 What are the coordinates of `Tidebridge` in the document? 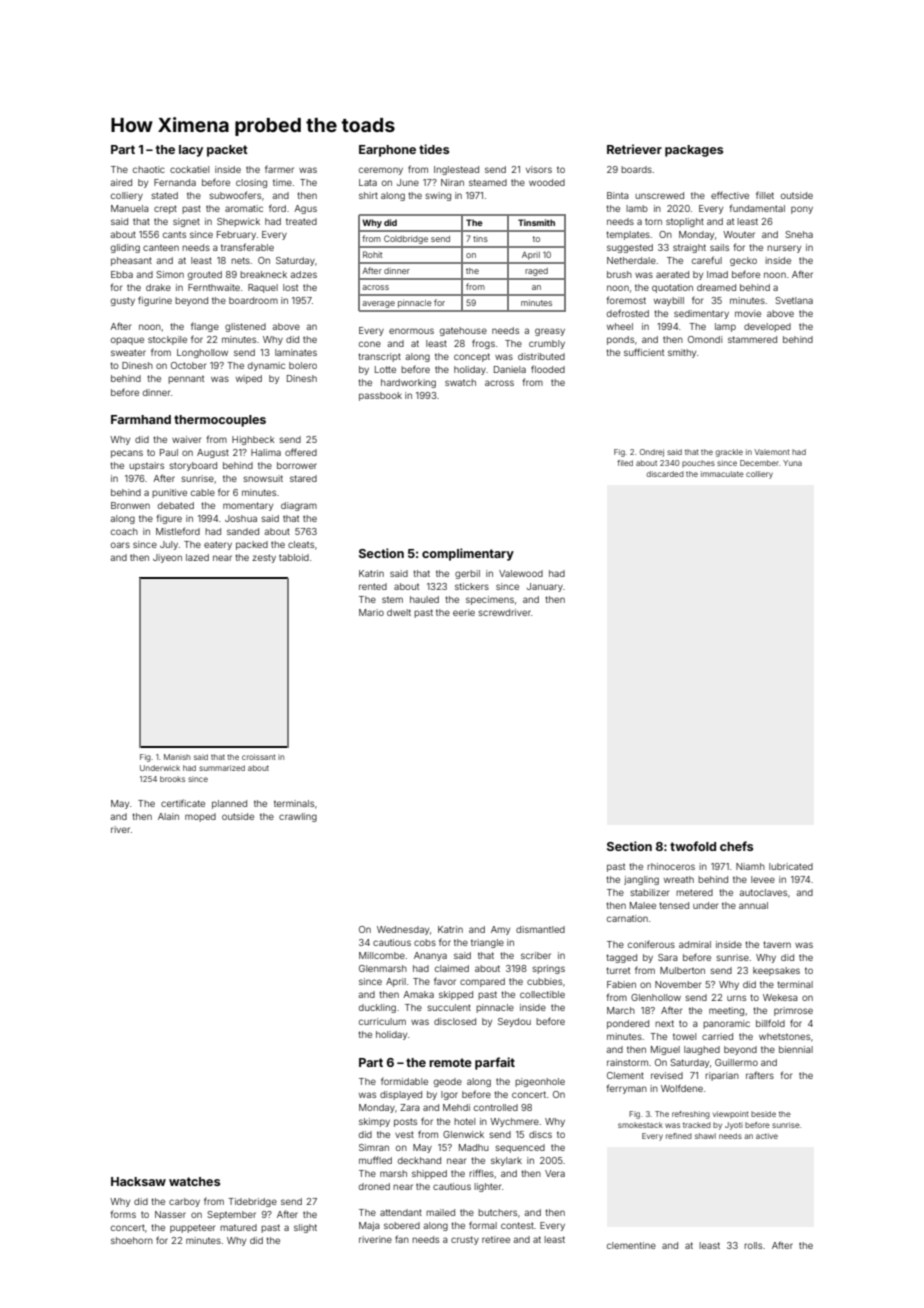 It's located at (252, 1202).
